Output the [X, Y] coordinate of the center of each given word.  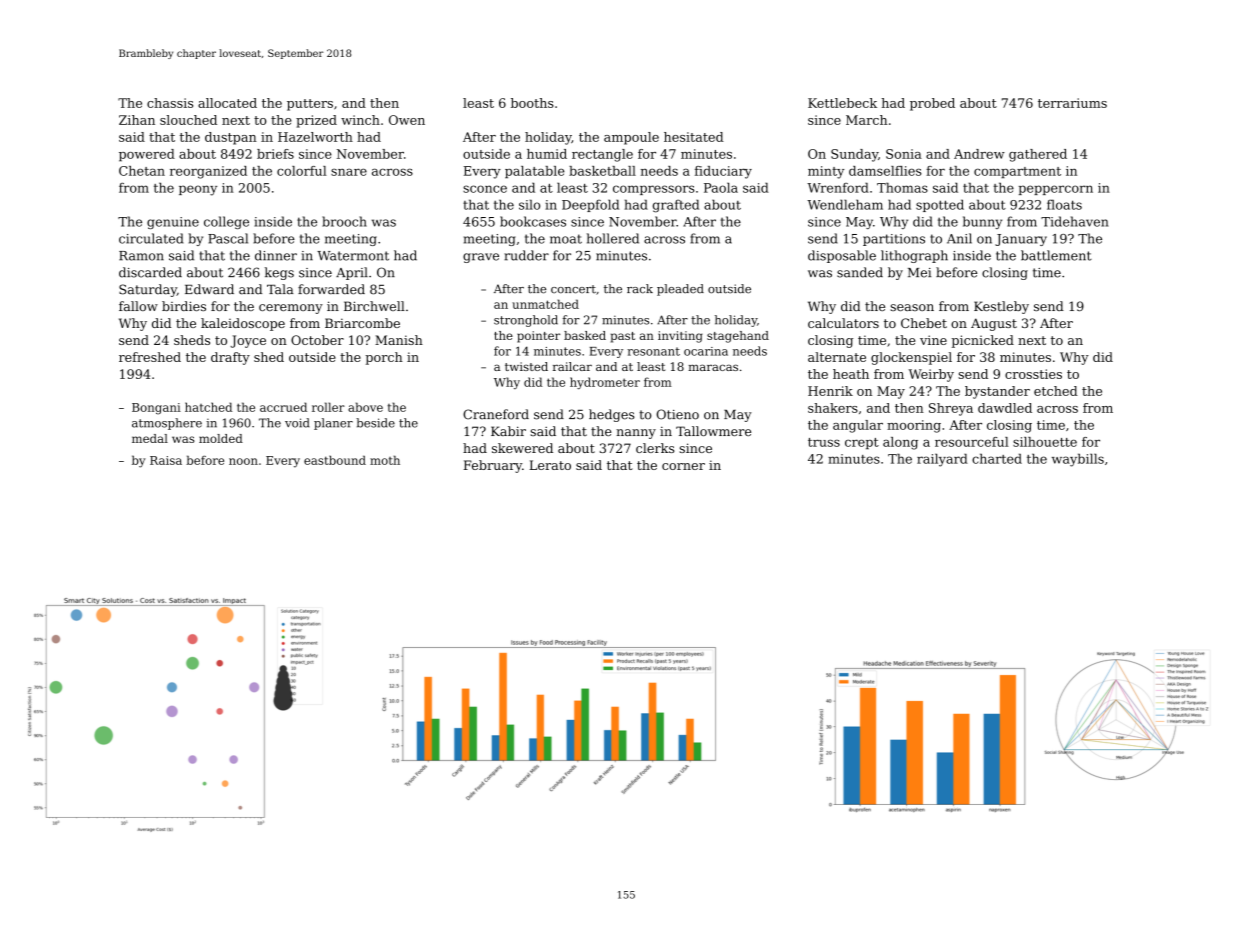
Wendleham [845, 204]
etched [1056, 391]
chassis [170, 103]
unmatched [545, 304]
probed [932, 104]
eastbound [335, 460]
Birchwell [374, 306]
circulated [151, 238]
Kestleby [1001, 307]
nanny [636, 434]
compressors [654, 190]
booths [532, 103]
